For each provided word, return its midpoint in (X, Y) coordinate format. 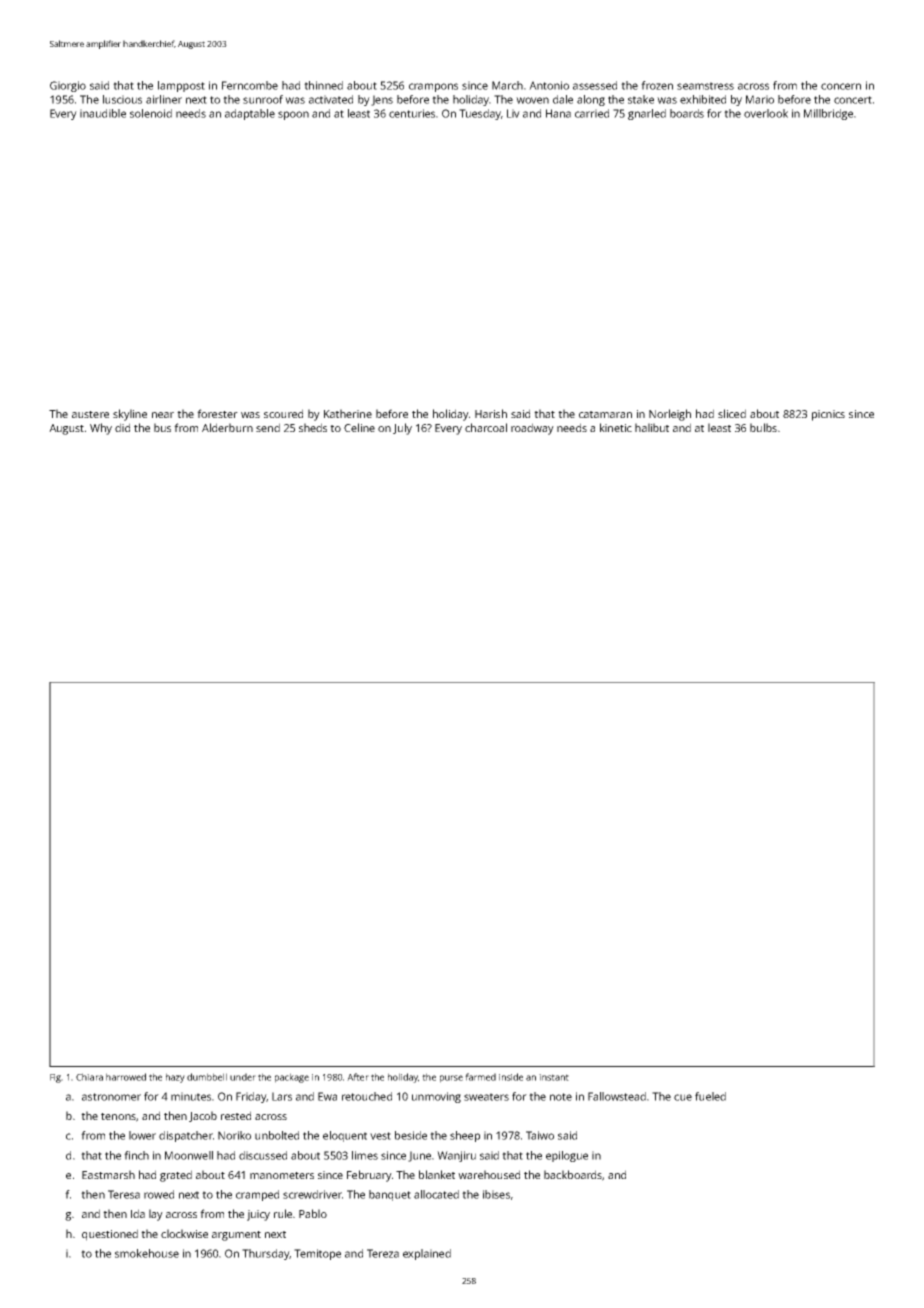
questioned (110, 1235)
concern (841, 86)
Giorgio (68, 86)
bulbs (763, 427)
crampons (433, 87)
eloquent (345, 1136)
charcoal (486, 427)
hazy (175, 1078)
